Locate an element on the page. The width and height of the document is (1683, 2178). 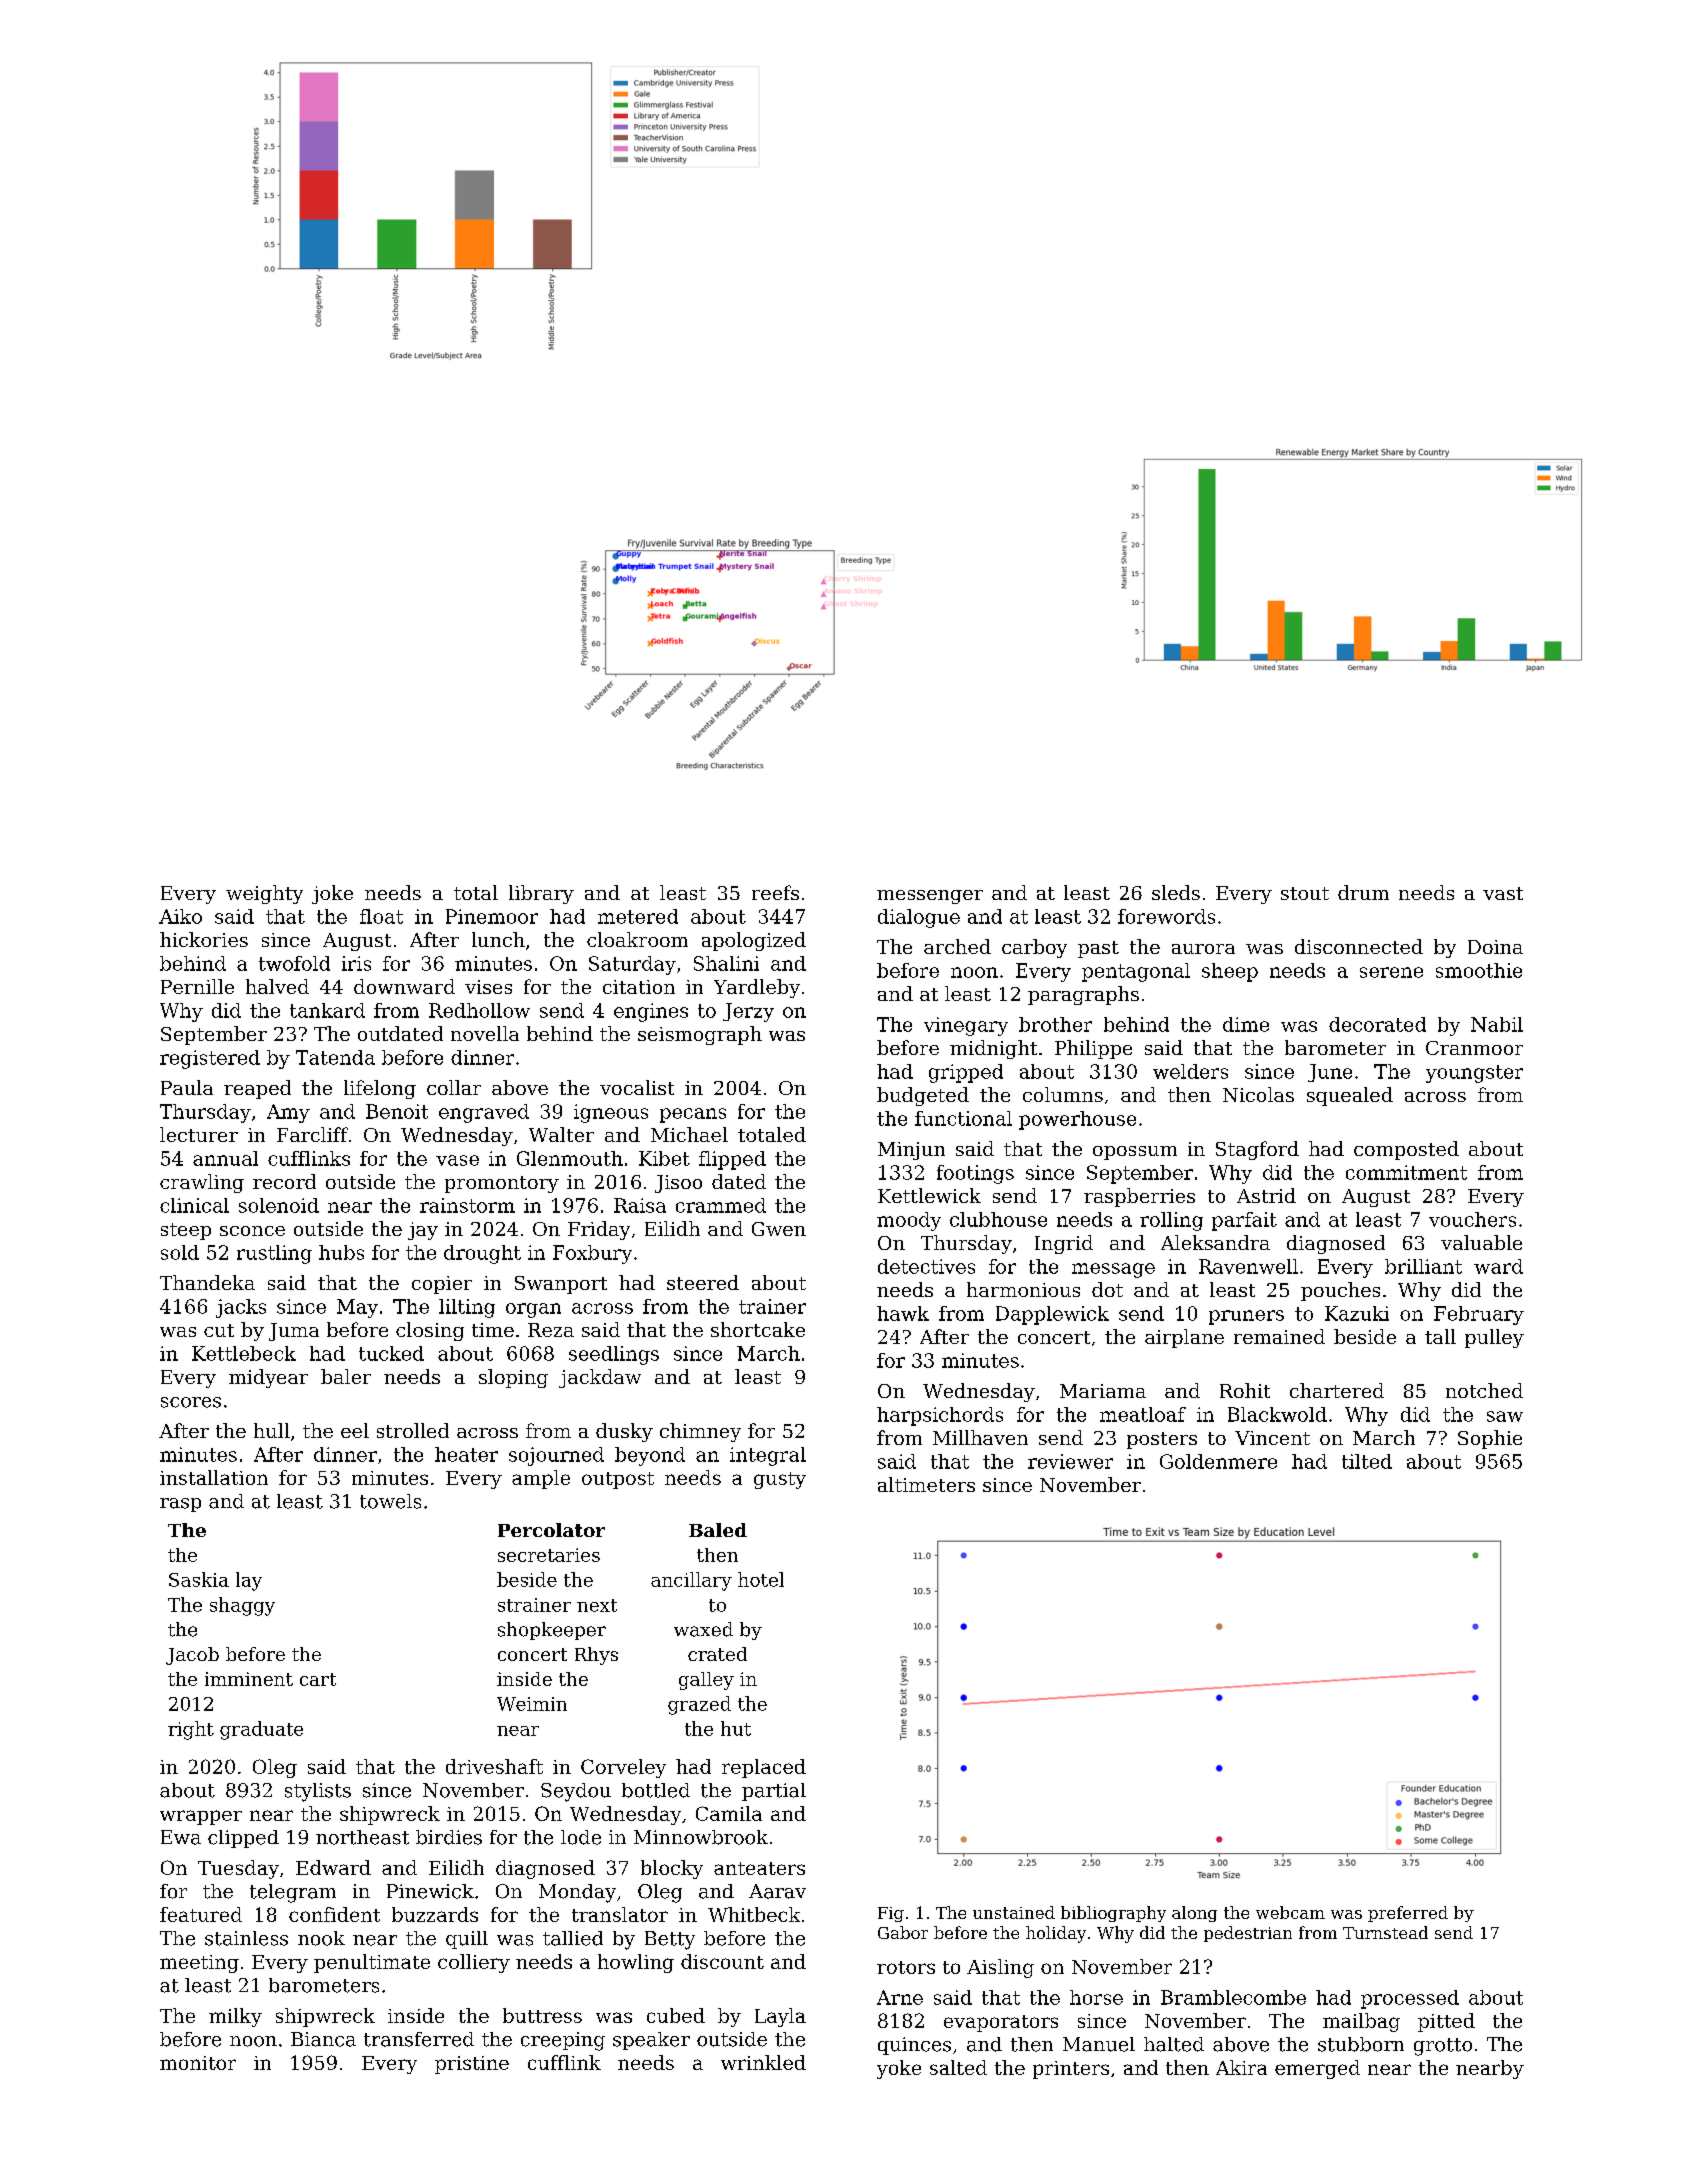
Philippe is located at coordinates (1093, 1049).
